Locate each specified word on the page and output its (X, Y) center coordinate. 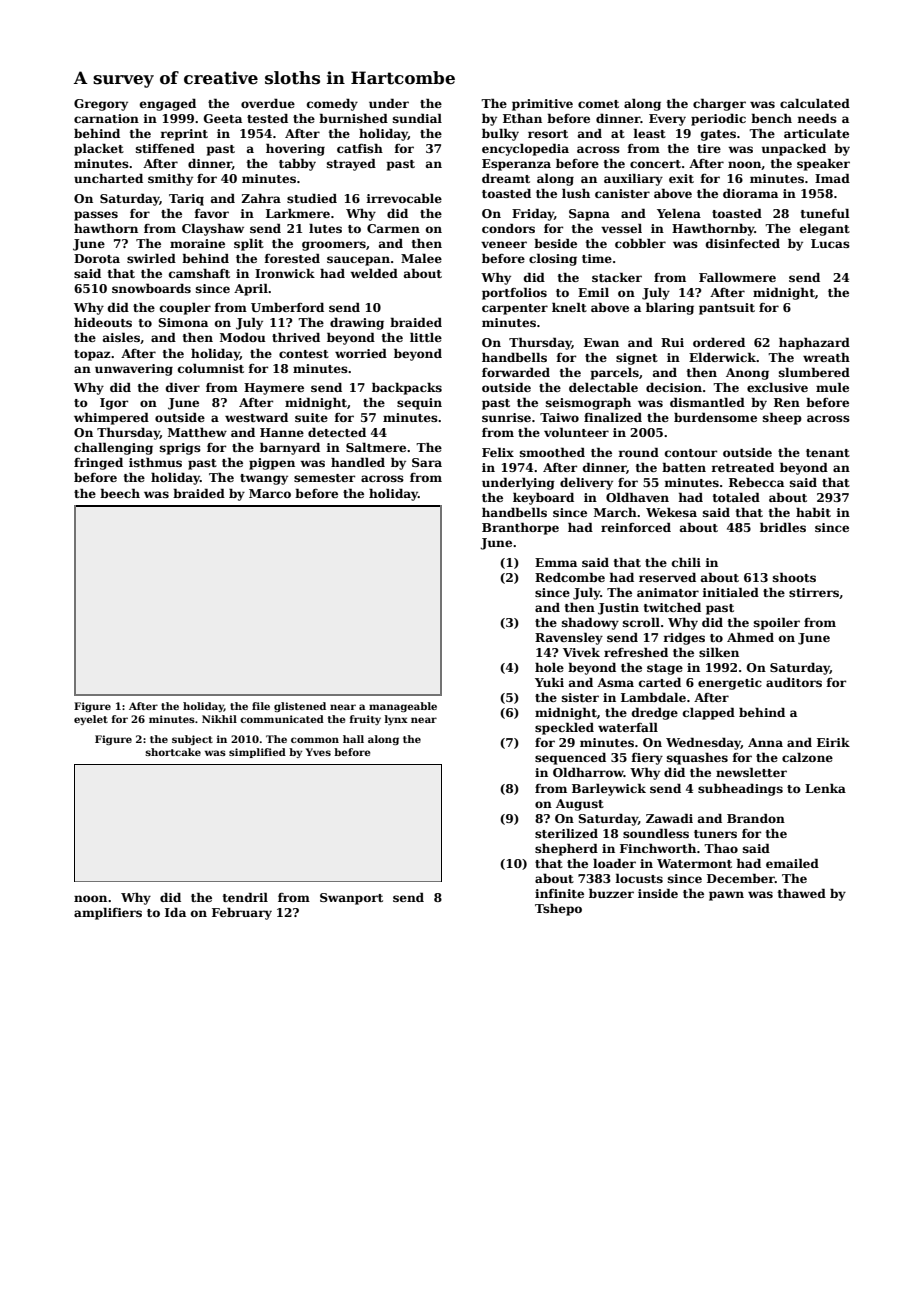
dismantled (707, 402)
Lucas (830, 243)
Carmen (393, 228)
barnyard (290, 448)
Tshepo (558, 909)
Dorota (97, 258)
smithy (170, 180)
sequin (419, 404)
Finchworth (658, 848)
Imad (832, 178)
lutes (325, 228)
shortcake (173, 752)
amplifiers (108, 914)
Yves (318, 752)
